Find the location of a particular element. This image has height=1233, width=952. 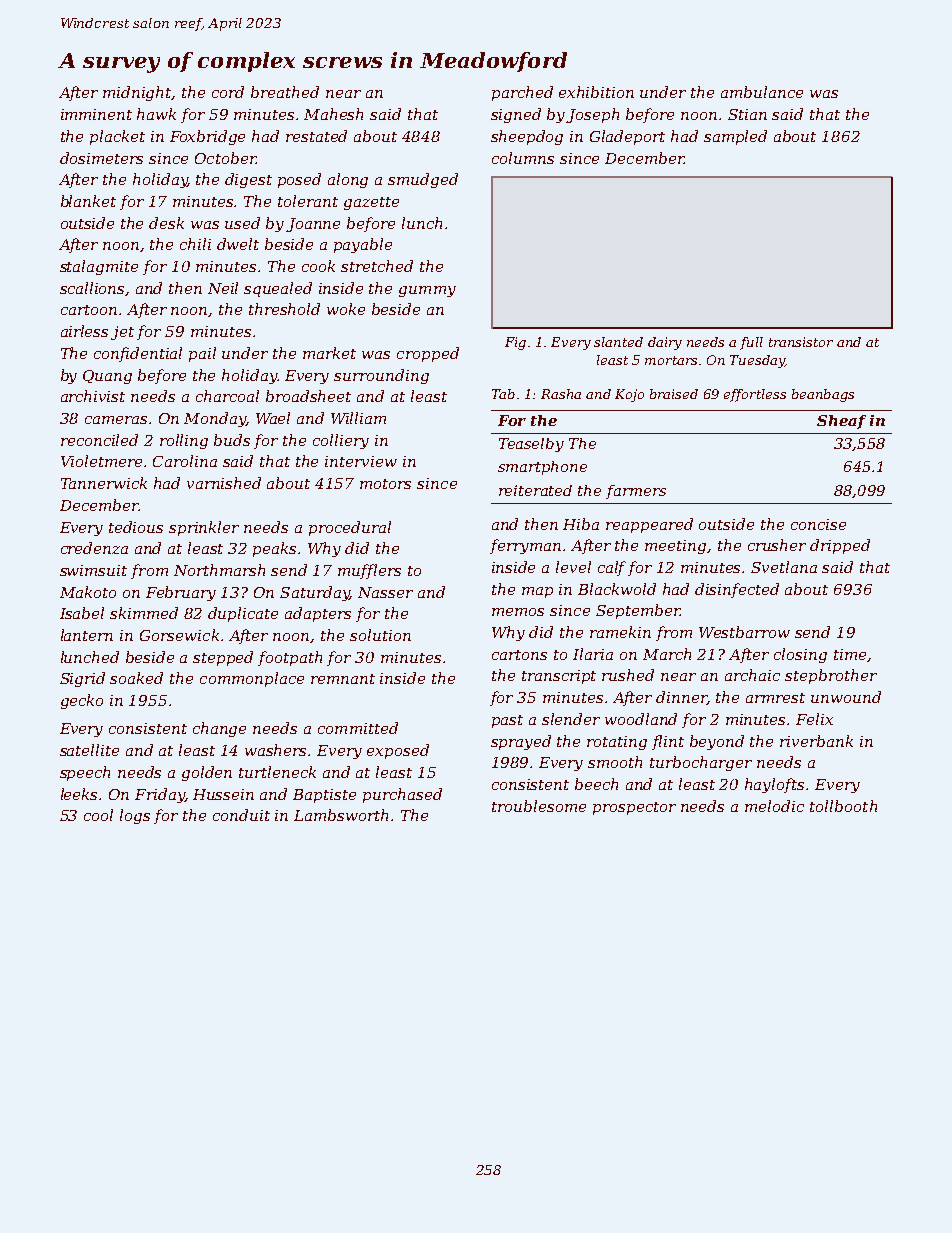

ambulance is located at coordinates (762, 92).
